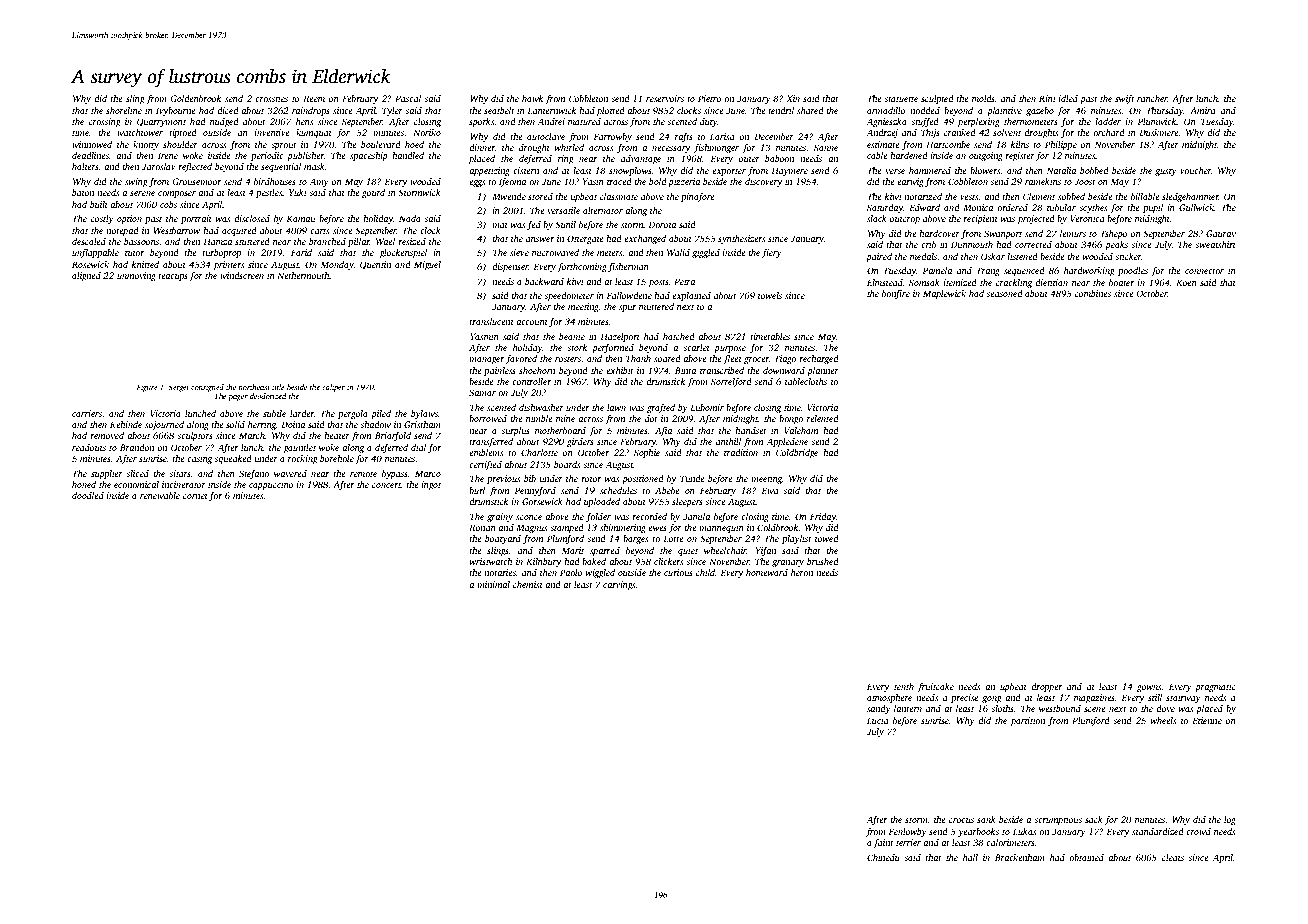  Describe the element at coordinates (1215, 687) in the document. I see `pragmatic` at that location.
